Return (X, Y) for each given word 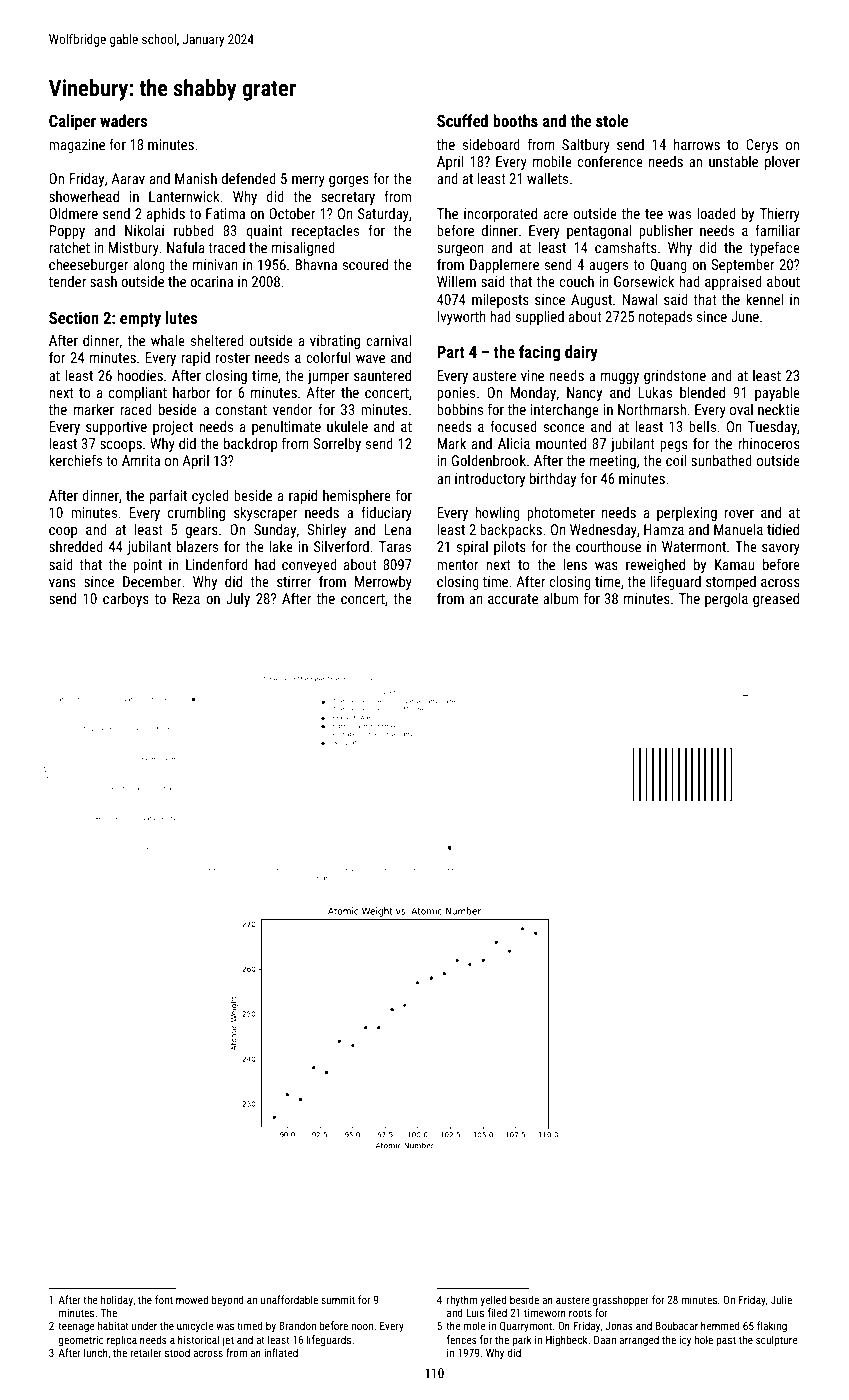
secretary (348, 198)
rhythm (462, 1301)
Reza (186, 598)
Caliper (72, 122)
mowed (192, 1299)
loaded (716, 213)
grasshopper (621, 1301)
